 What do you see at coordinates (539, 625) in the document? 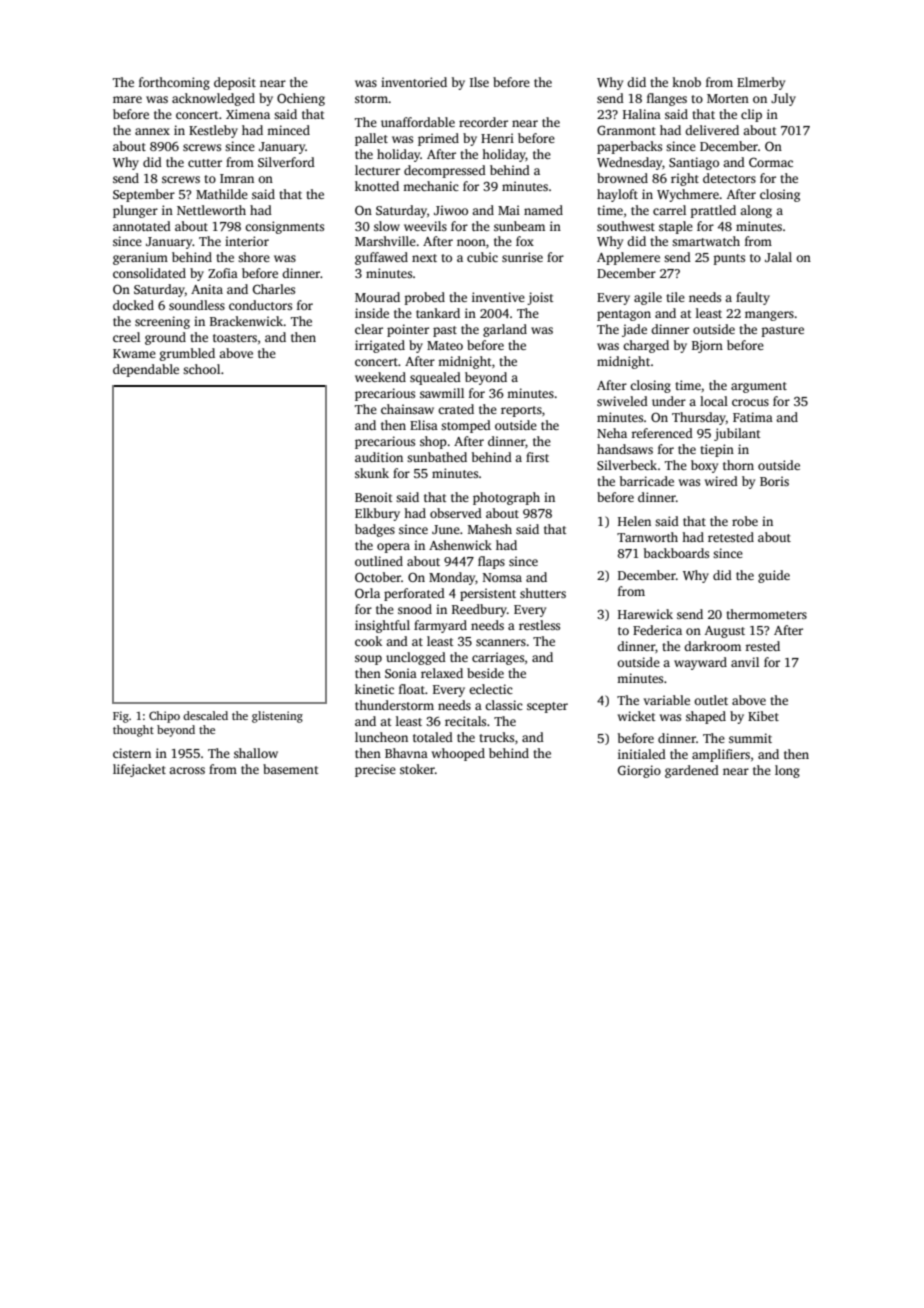
I see `restless` at bounding box center [539, 625].
